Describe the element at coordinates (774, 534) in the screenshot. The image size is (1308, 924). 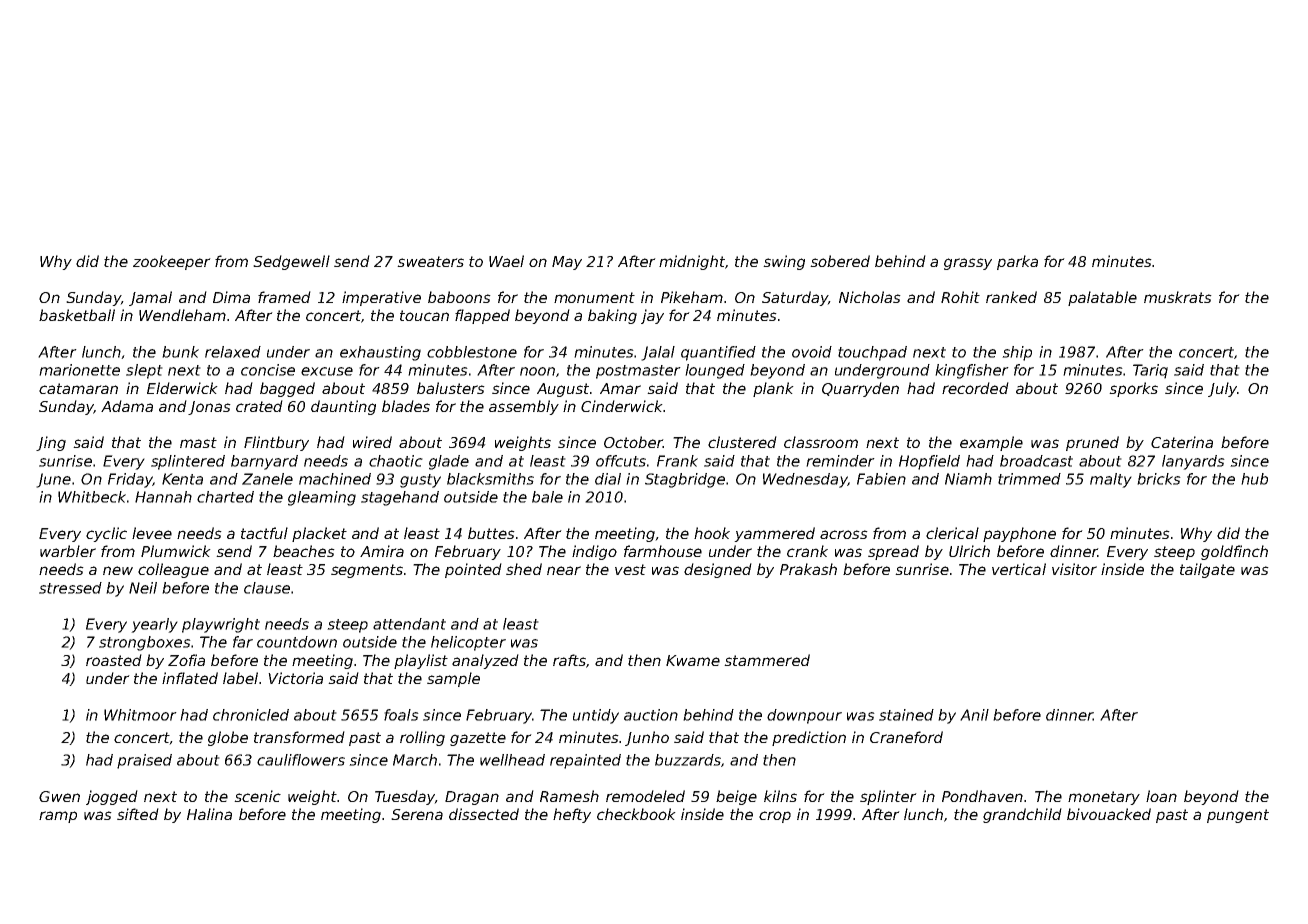
I see `yammered` at that location.
